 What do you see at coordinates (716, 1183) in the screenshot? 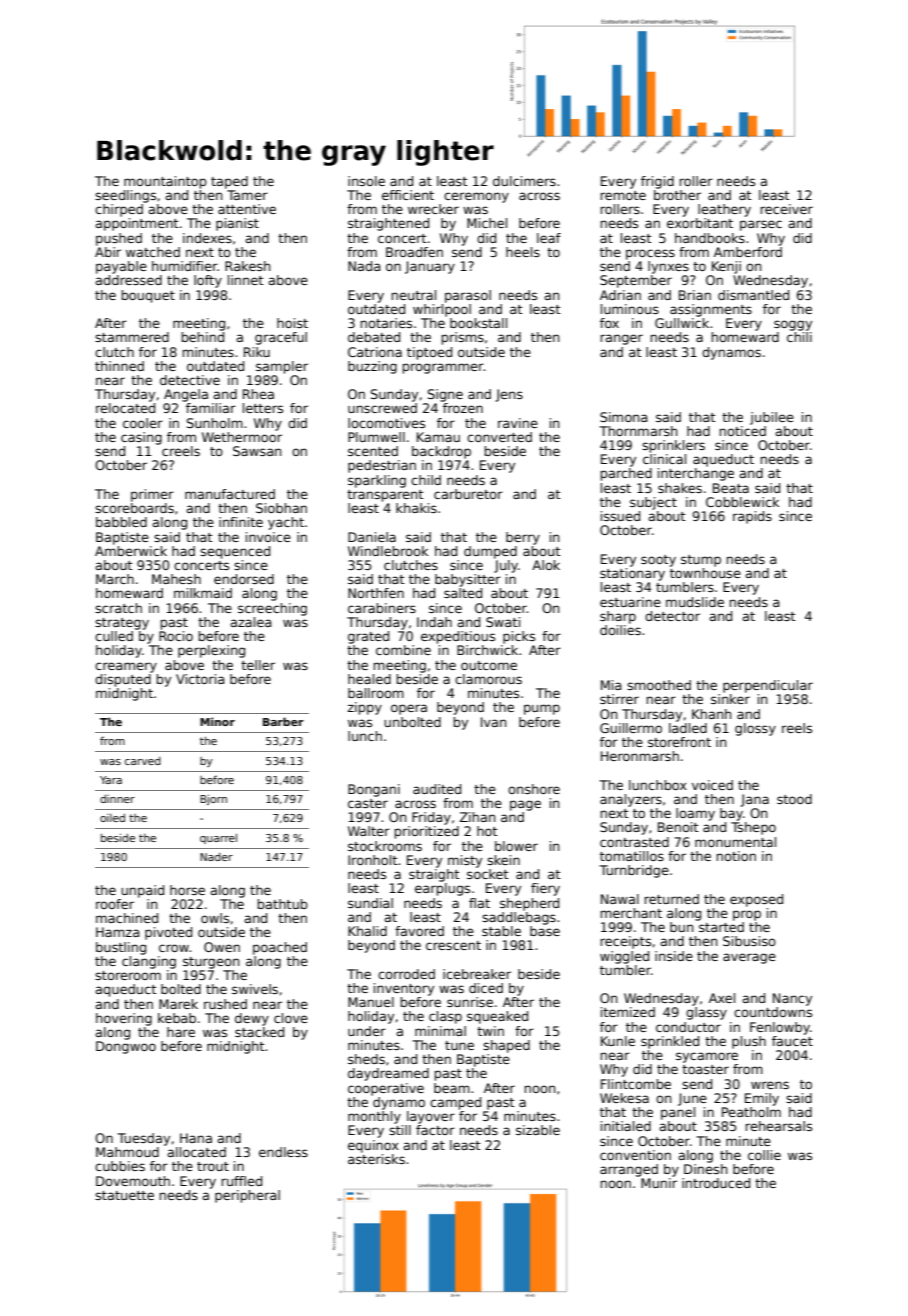
I see `introduced` at bounding box center [716, 1183].
